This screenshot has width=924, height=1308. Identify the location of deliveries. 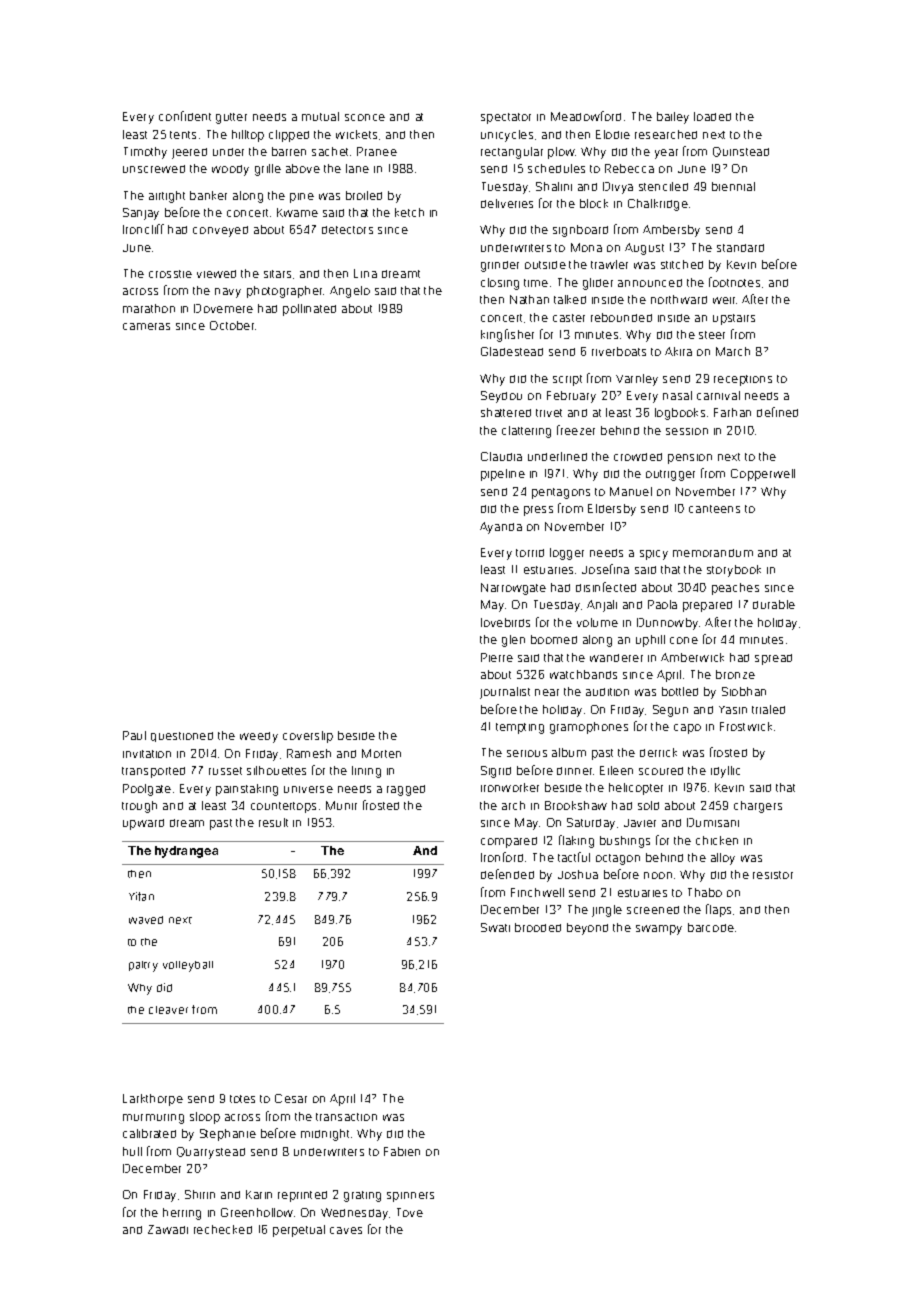
(507, 203).
